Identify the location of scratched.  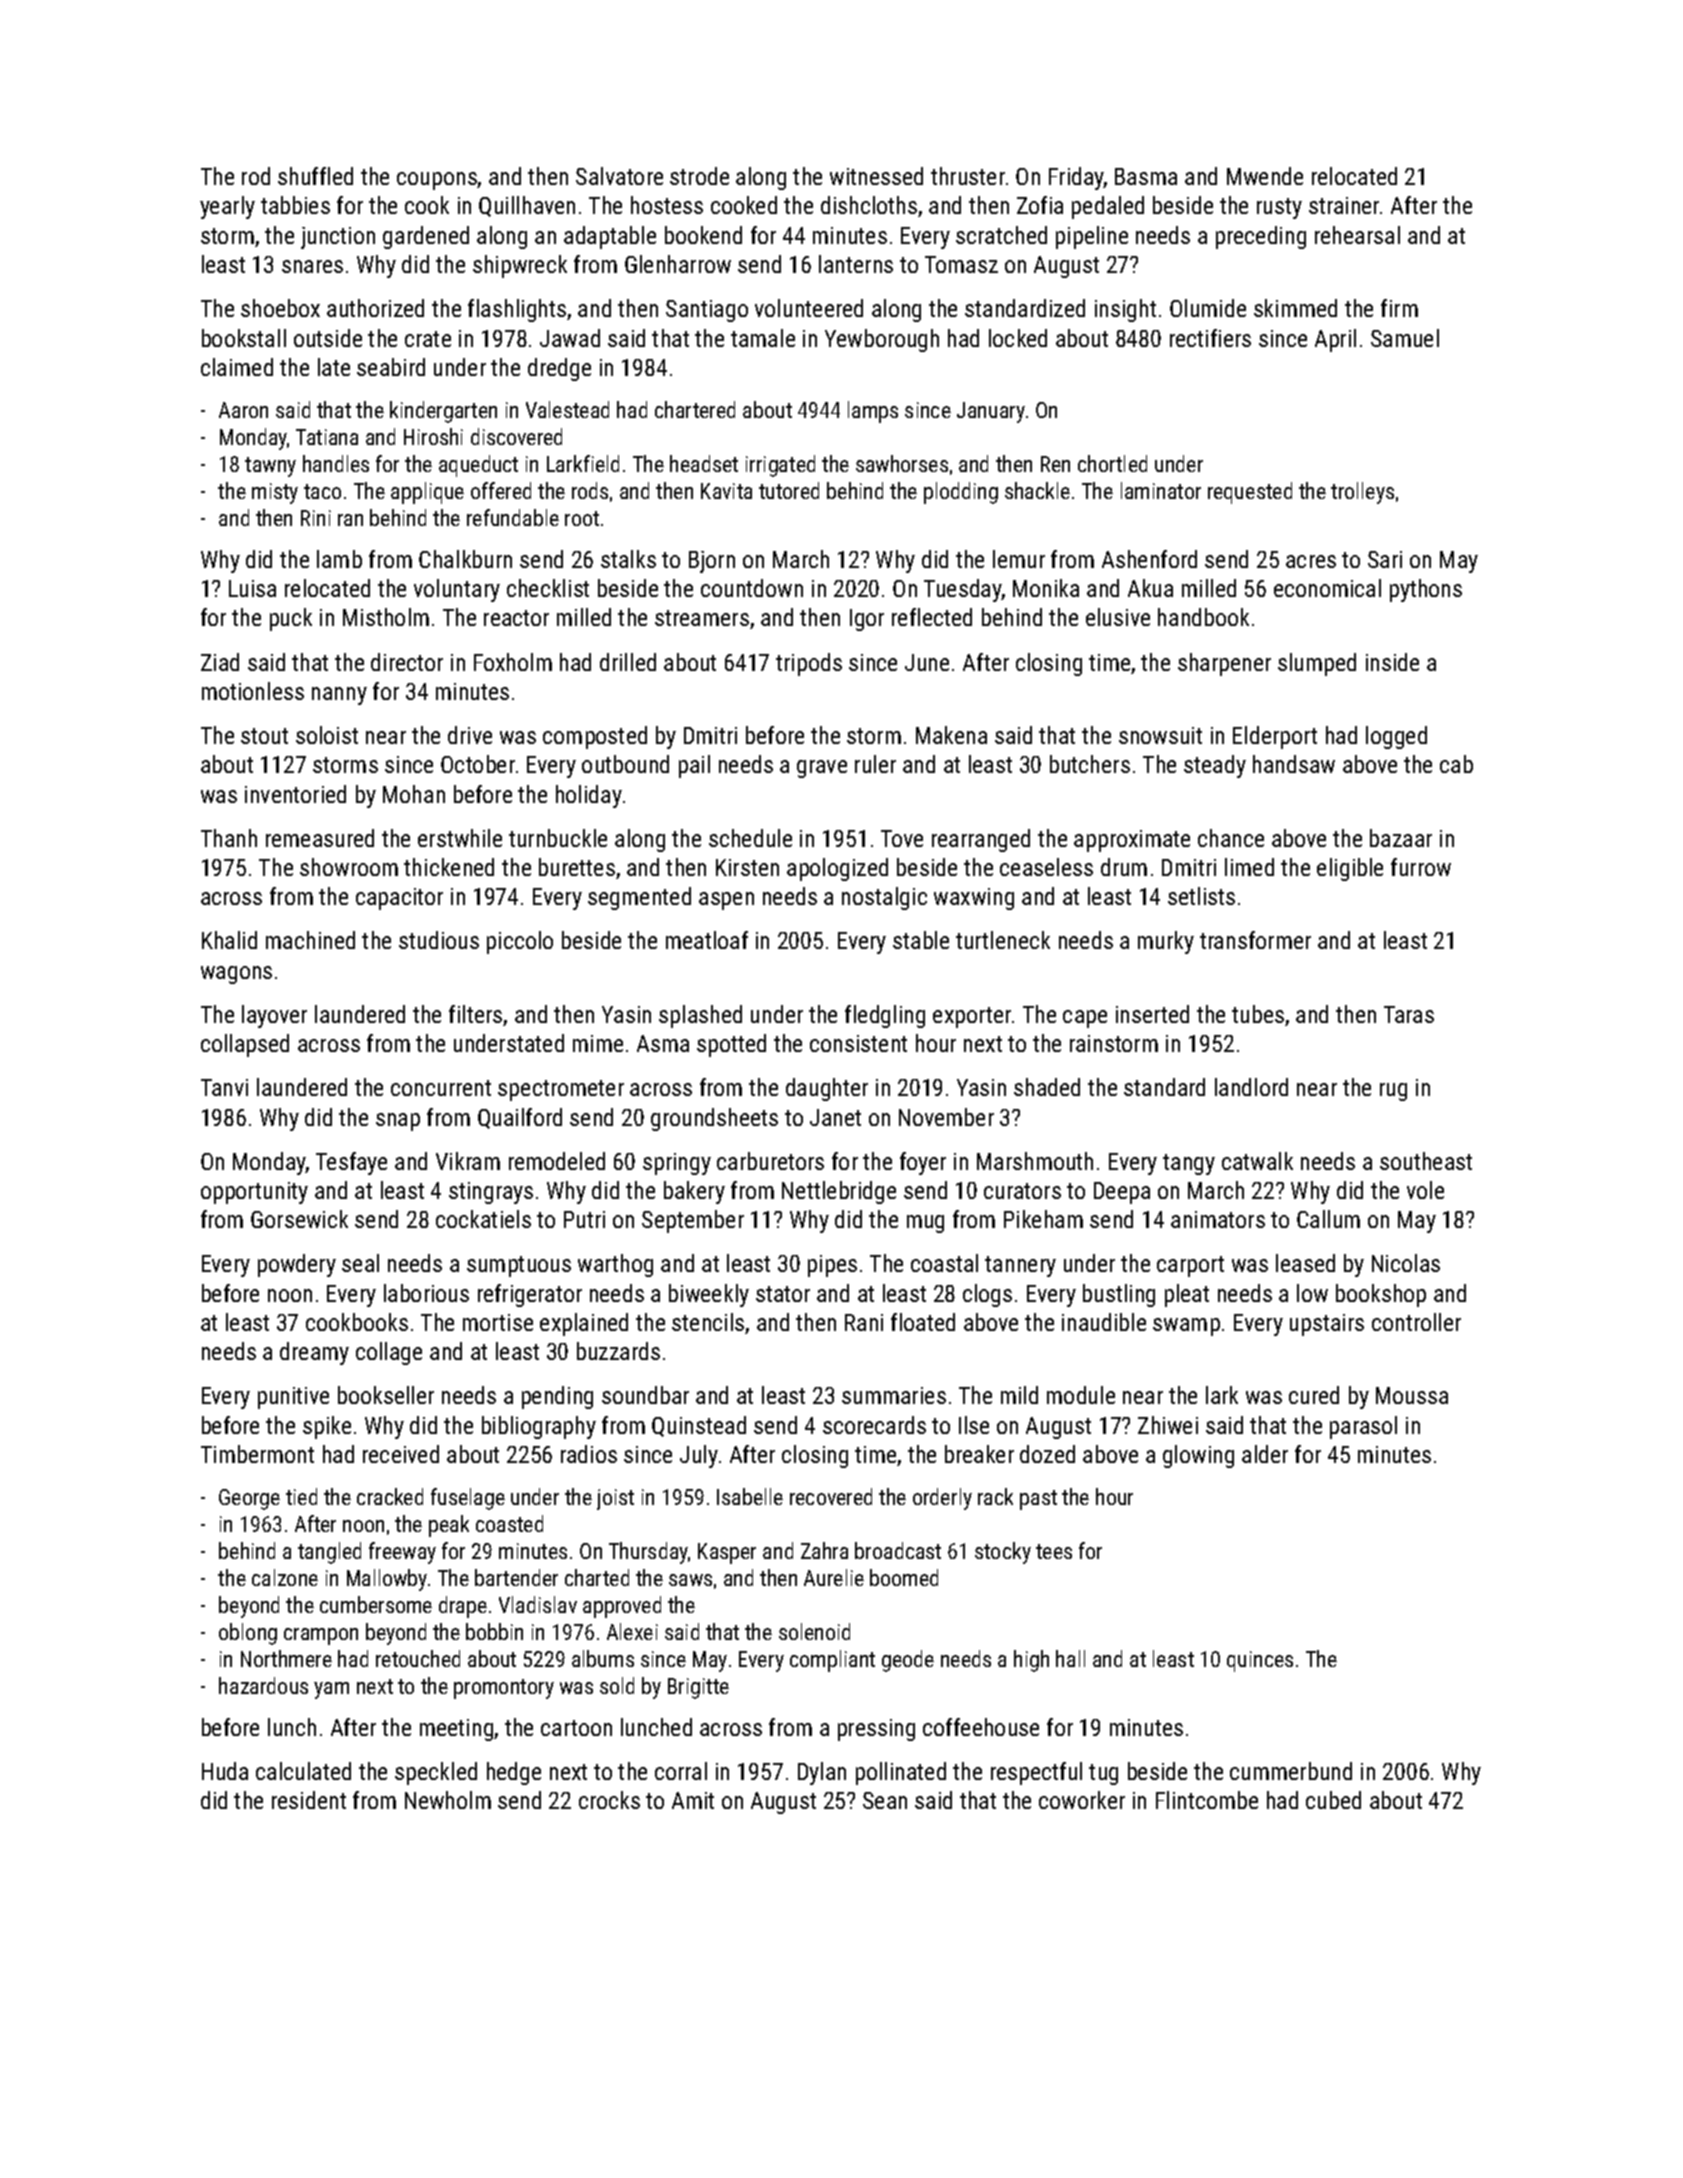
(1001, 235).
